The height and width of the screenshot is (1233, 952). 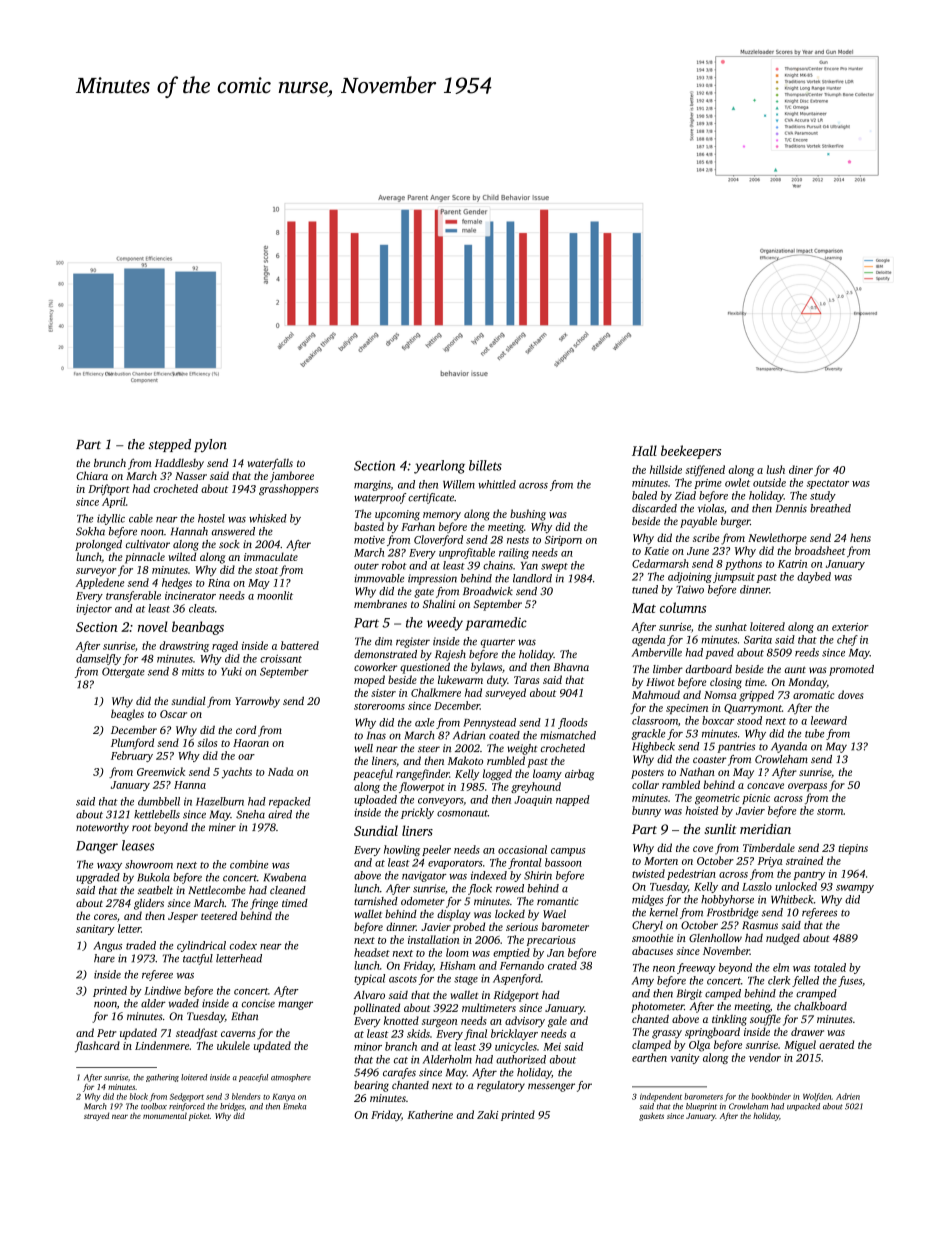 What do you see at coordinates (696, 968) in the screenshot?
I see `freeway` at bounding box center [696, 968].
